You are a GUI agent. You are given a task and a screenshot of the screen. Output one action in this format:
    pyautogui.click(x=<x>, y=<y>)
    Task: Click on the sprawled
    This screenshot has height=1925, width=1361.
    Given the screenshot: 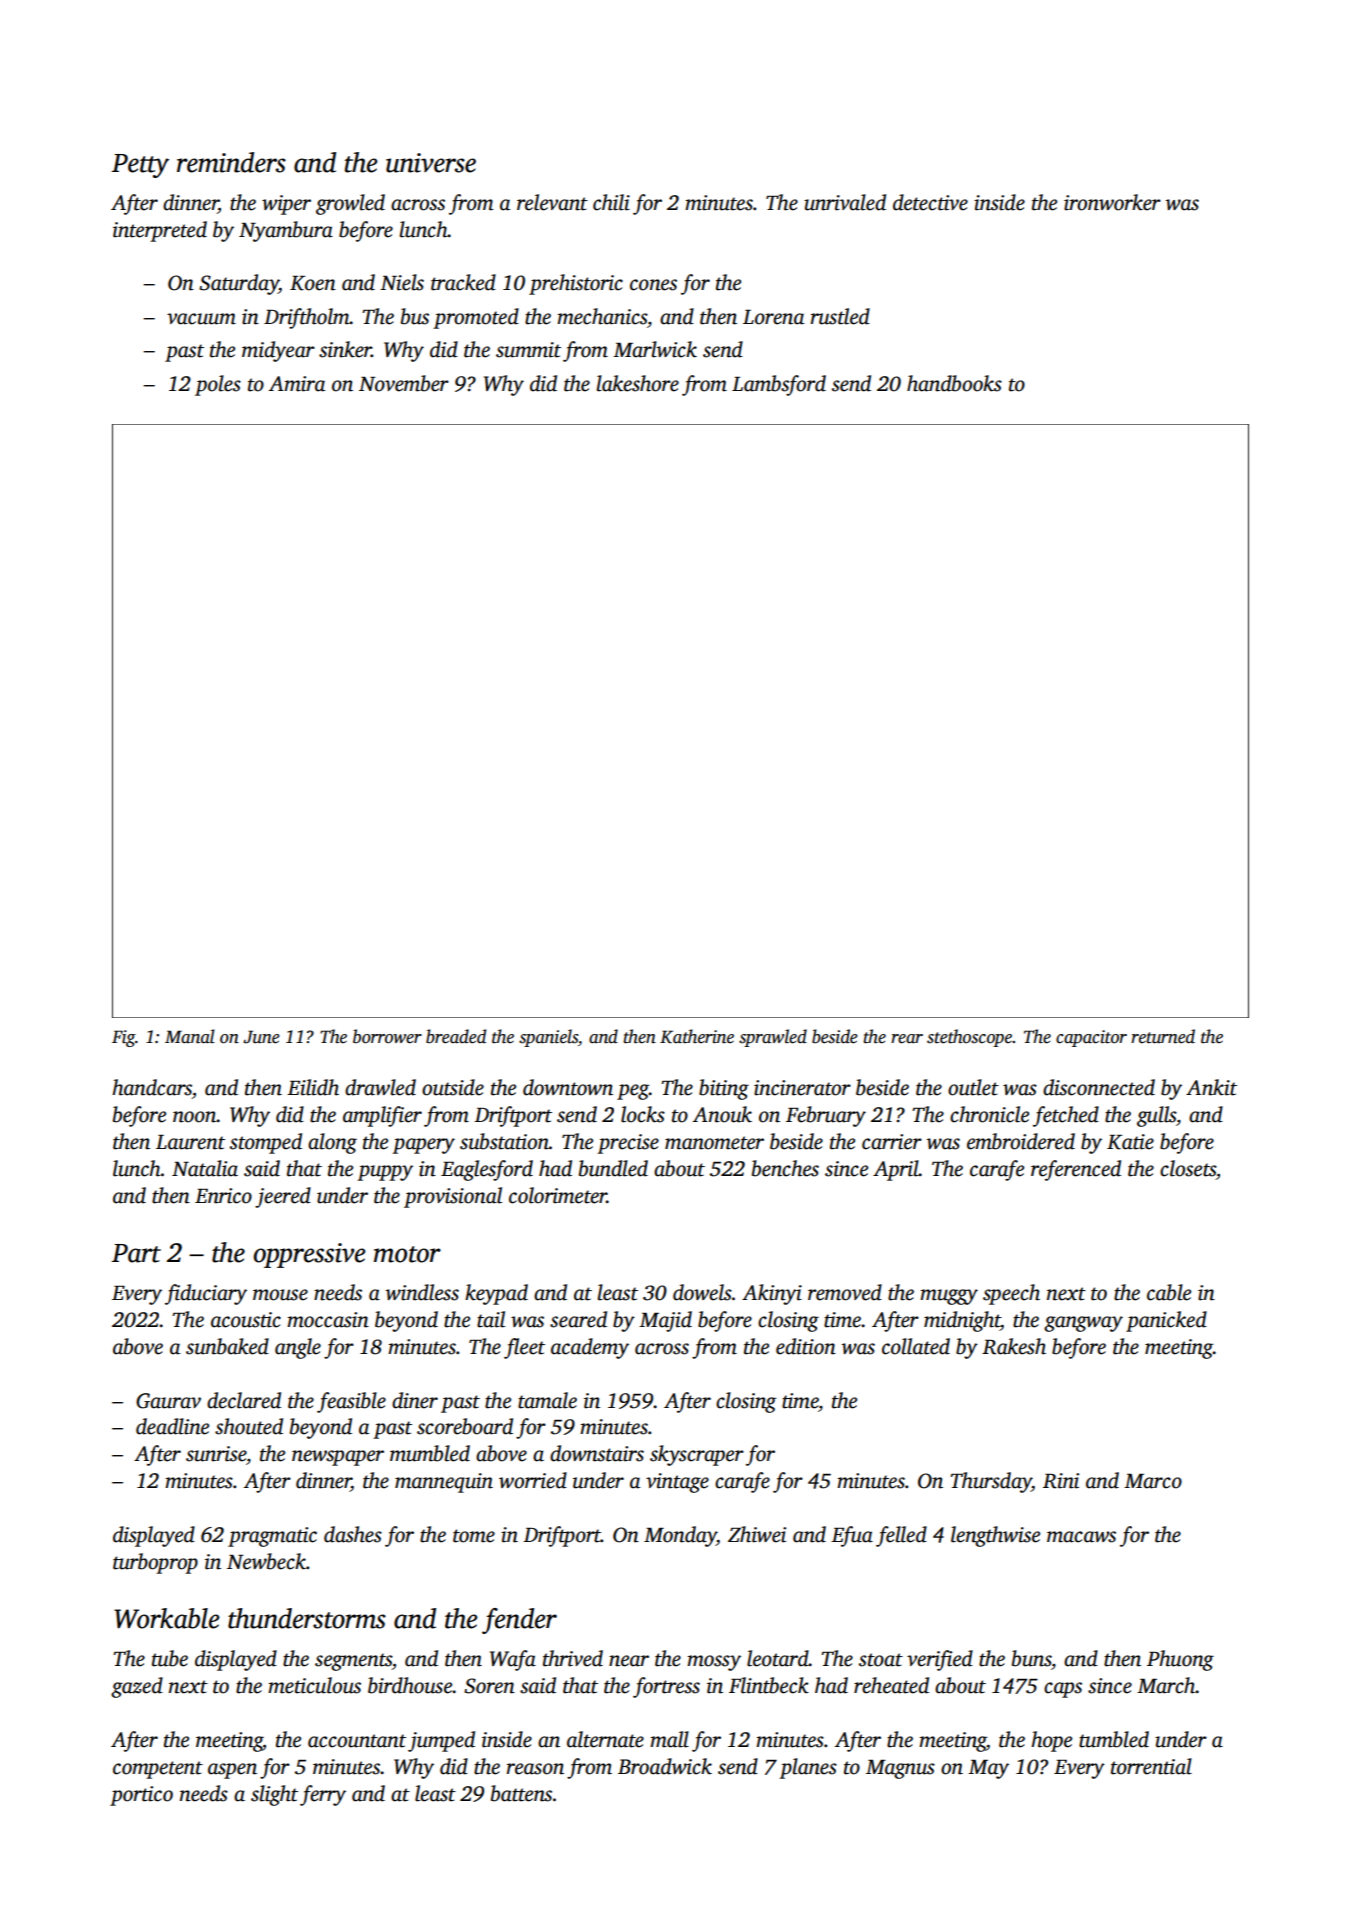 What is the action you would take?
    pyautogui.click(x=773, y=1038)
